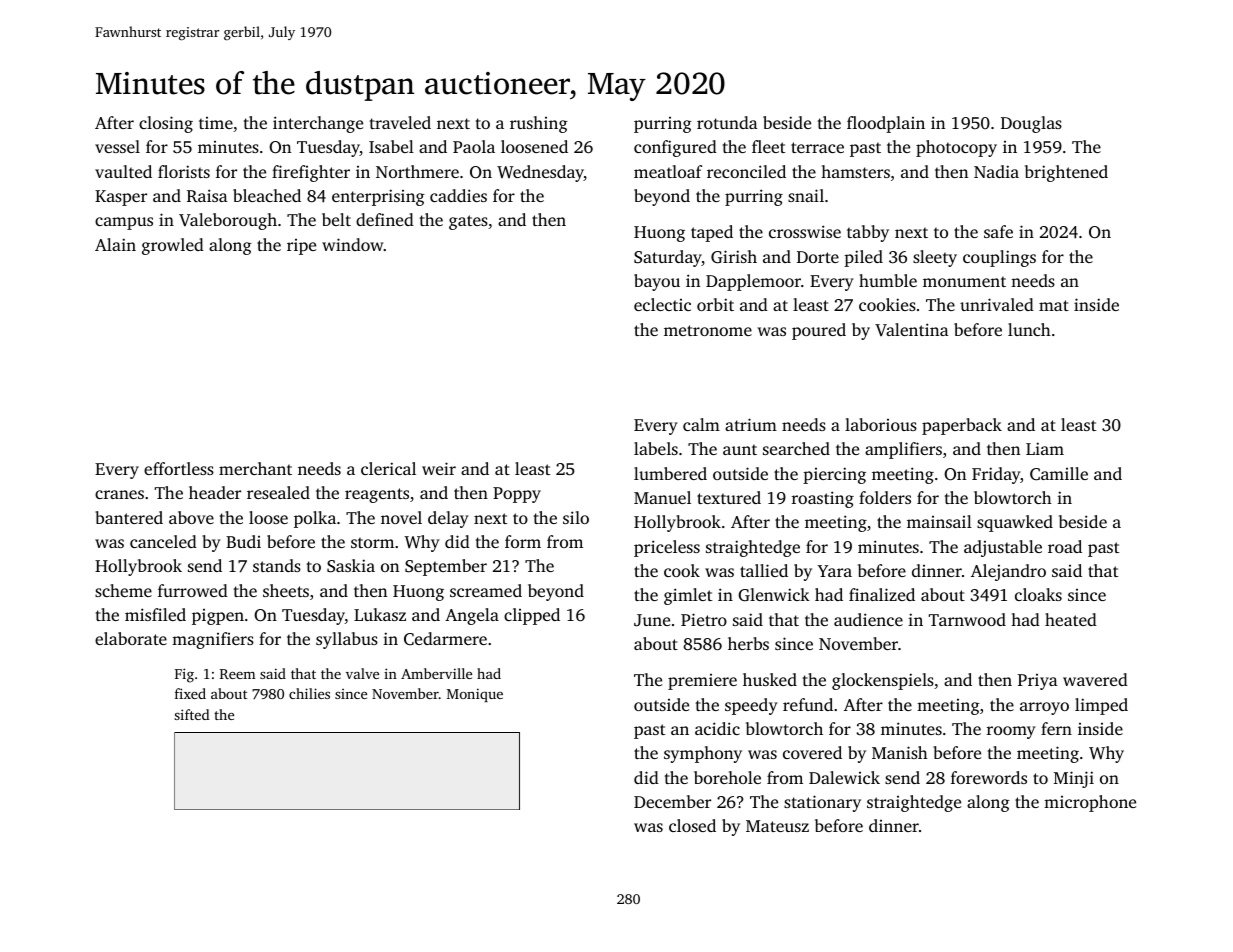 This document has width=1233, height=952. I want to click on bayou, so click(657, 282).
